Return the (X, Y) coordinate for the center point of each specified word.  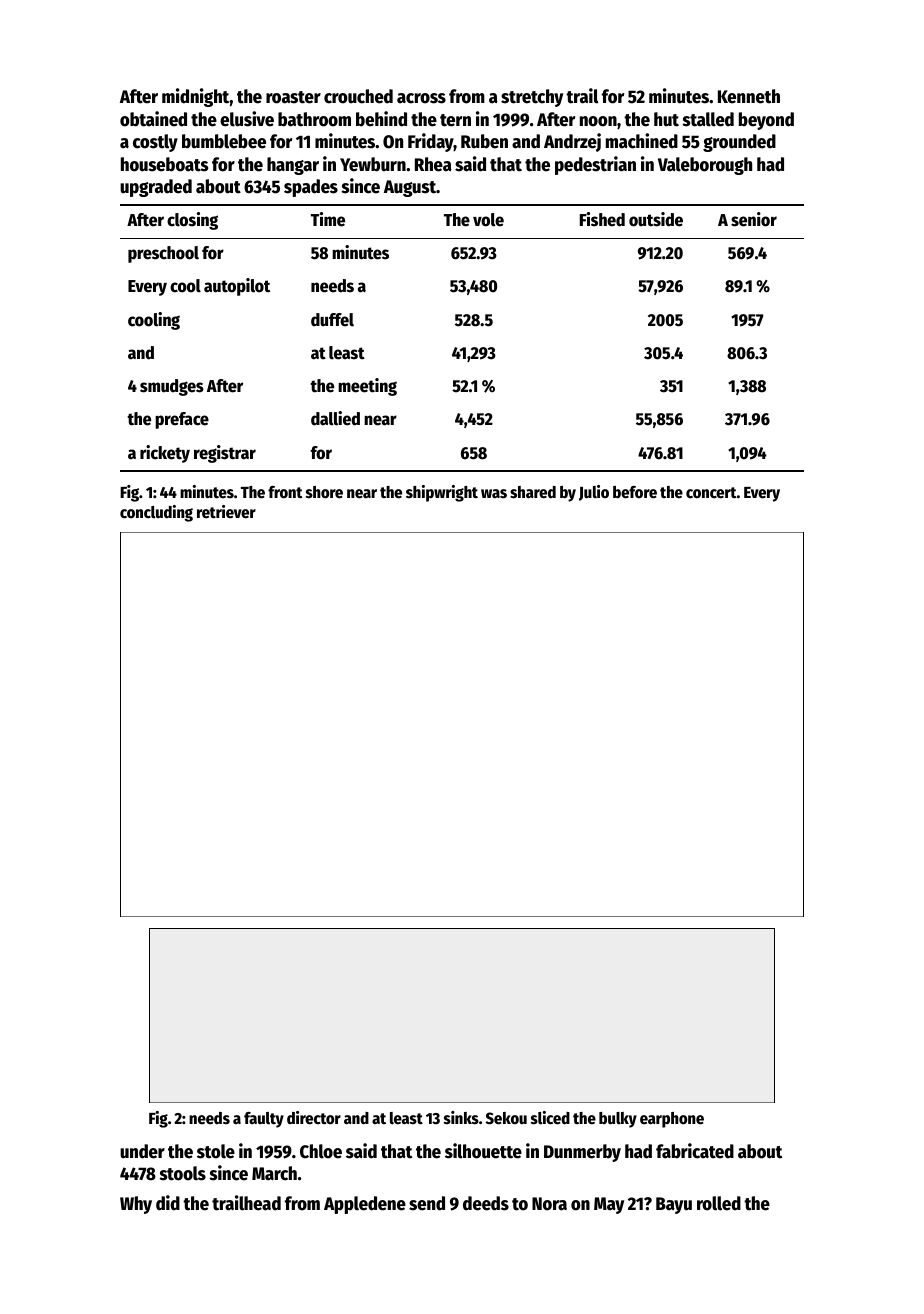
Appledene (365, 1205)
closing (192, 221)
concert (711, 493)
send (427, 1203)
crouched (358, 96)
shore (324, 492)
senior (754, 219)
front (285, 492)
